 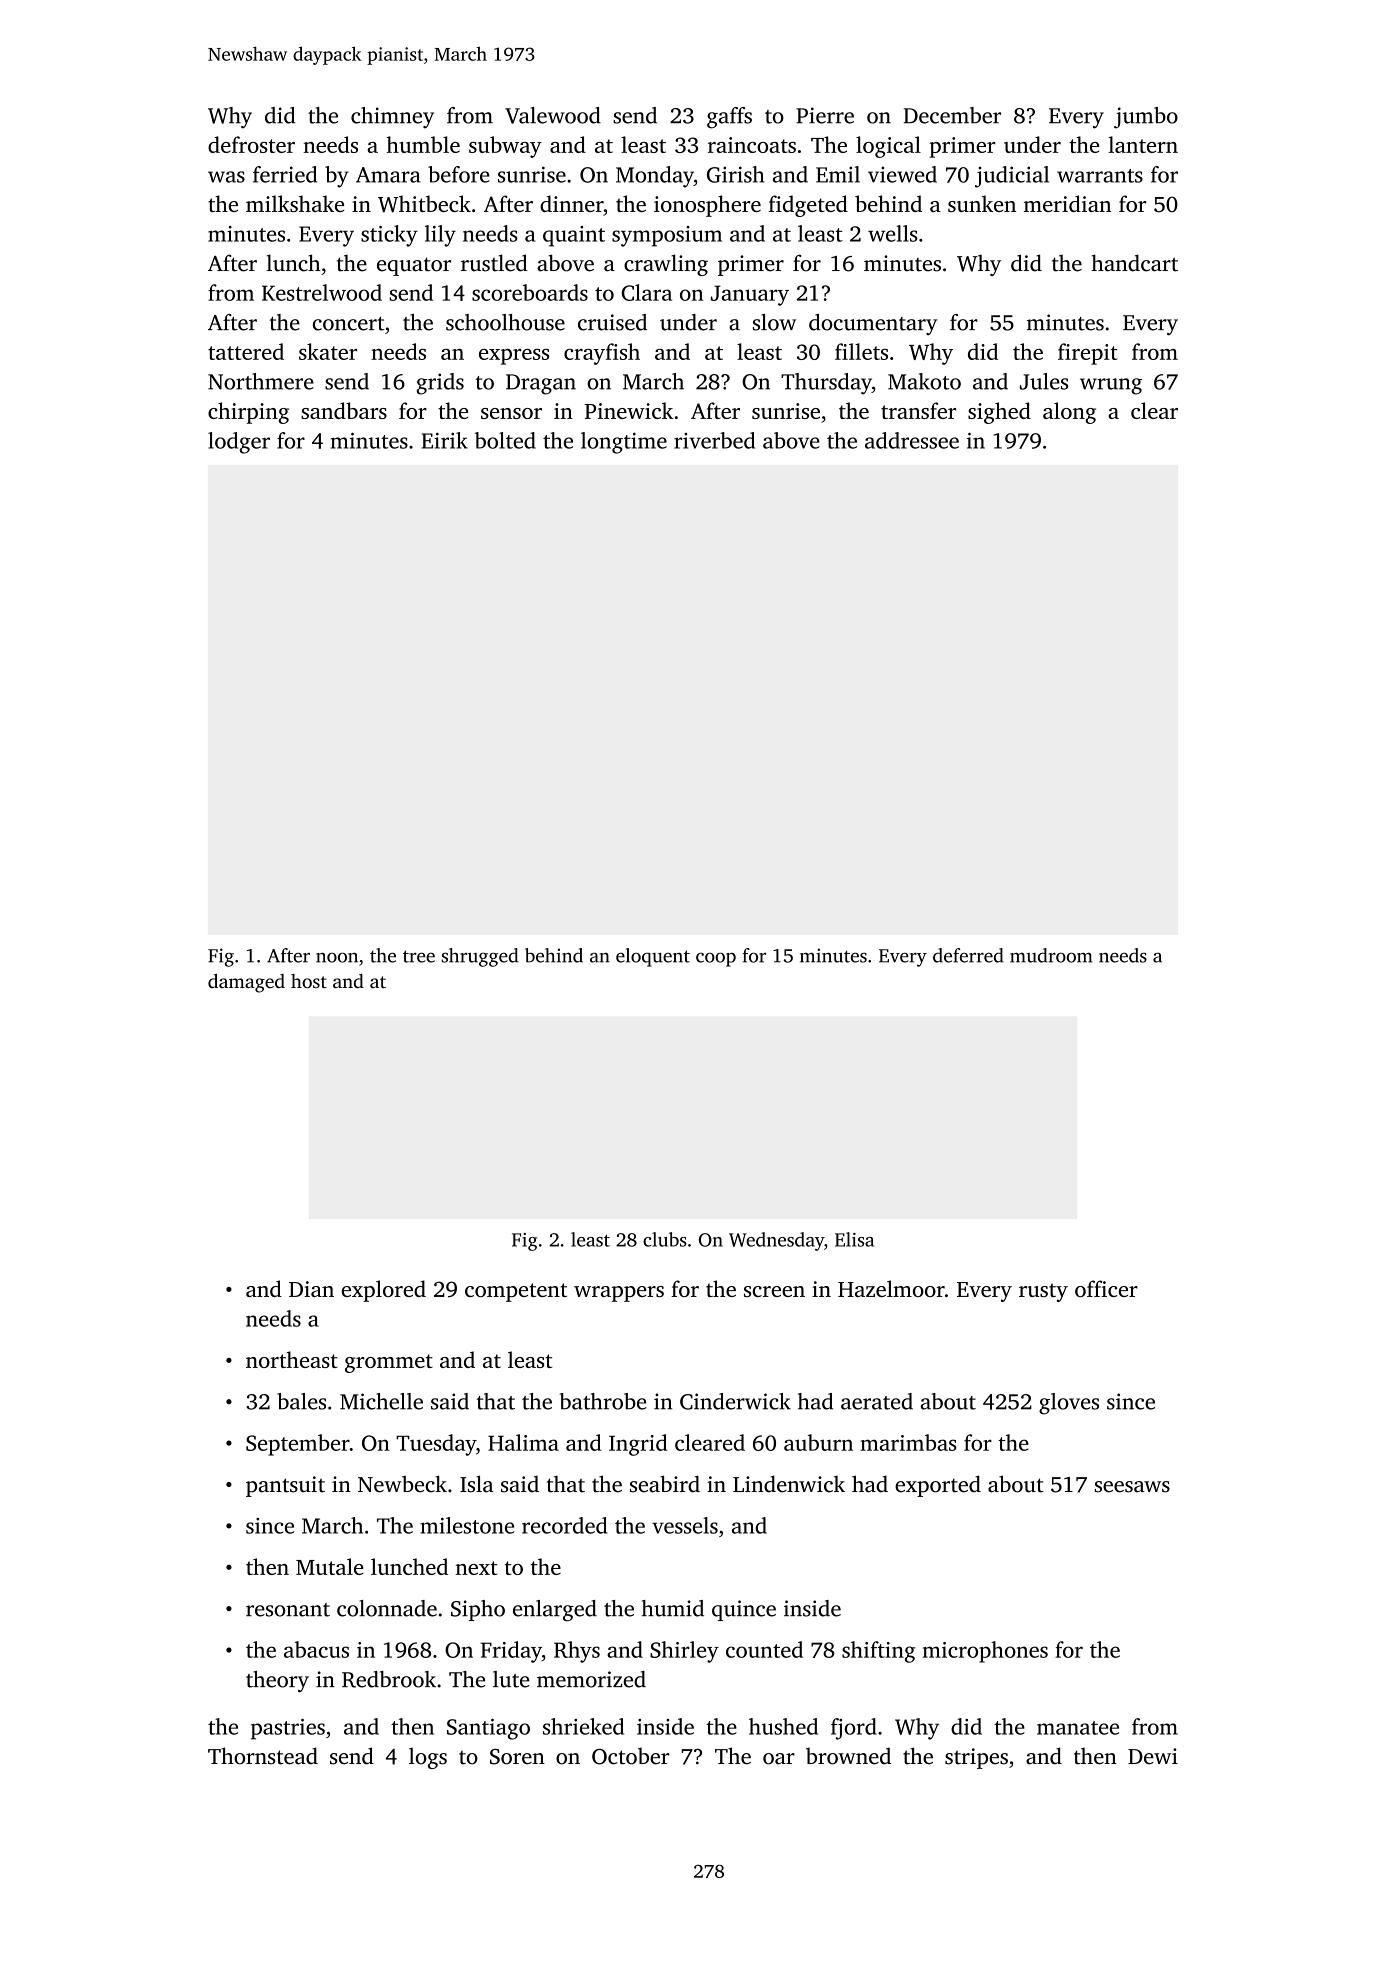 What do you see at coordinates (476, 1568) in the image?
I see `next` at bounding box center [476, 1568].
